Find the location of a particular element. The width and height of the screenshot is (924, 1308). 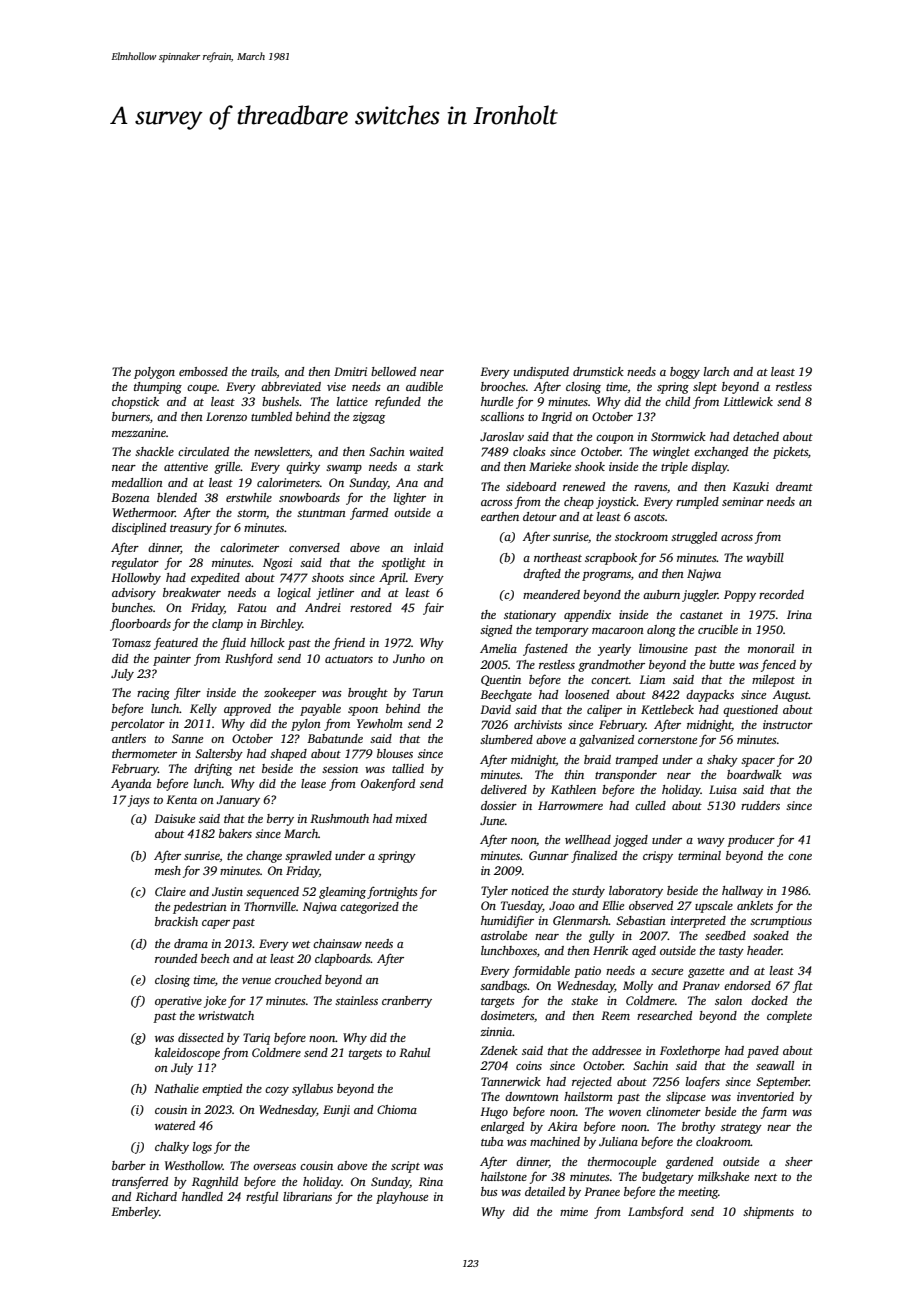

Nathalie is located at coordinates (176, 1088).
